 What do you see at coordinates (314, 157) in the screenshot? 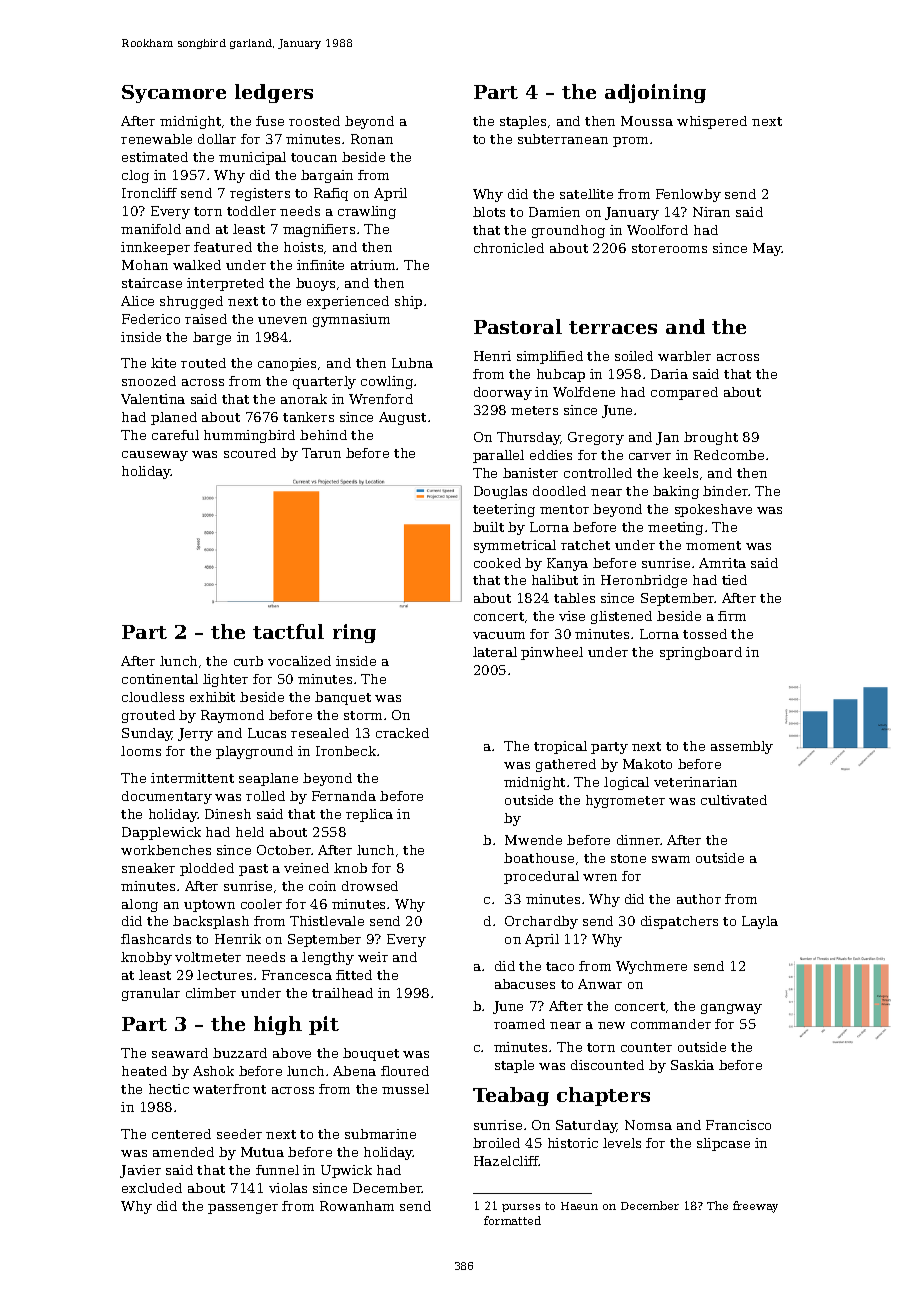
I see `toucan` at bounding box center [314, 157].
